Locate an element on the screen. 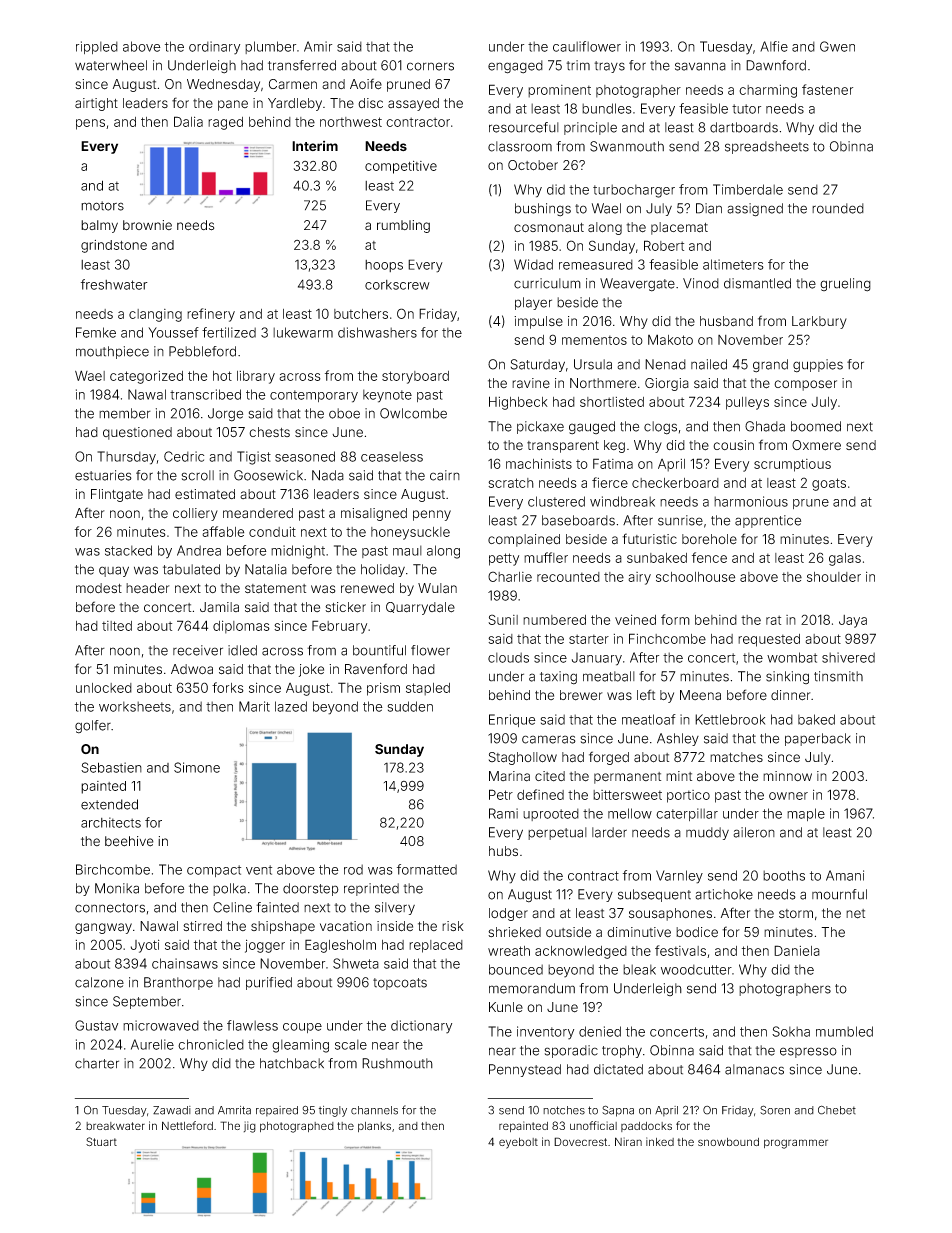 Image resolution: width=952 pixels, height=1233 pixels. Jaya is located at coordinates (853, 621).
